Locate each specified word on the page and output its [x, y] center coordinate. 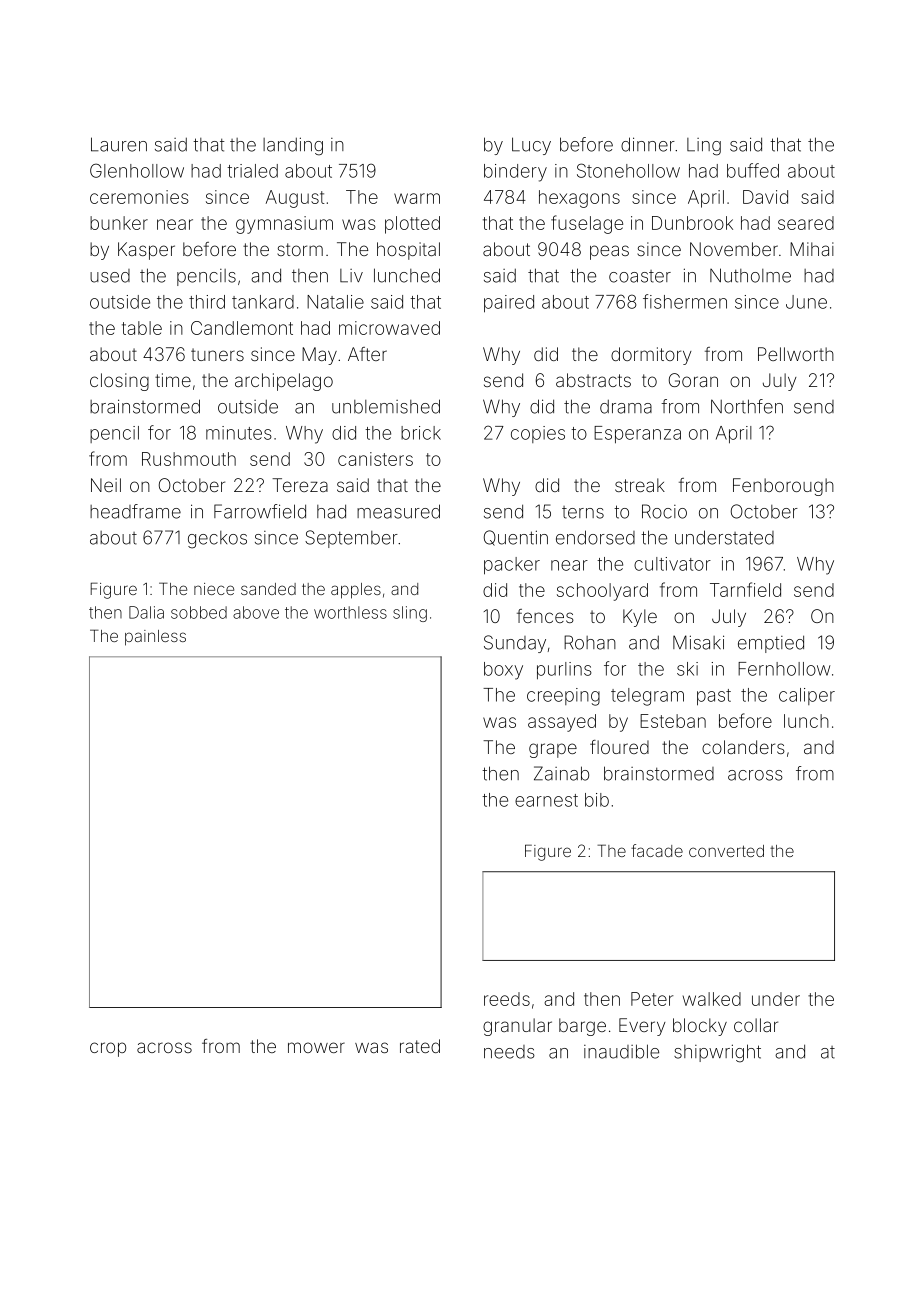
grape [553, 750]
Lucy [531, 146]
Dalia [146, 612]
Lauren [119, 144]
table [142, 328]
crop [108, 1049]
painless [155, 638]
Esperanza [637, 435]
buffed [753, 170]
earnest [546, 800]
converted [726, 851]
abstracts [593, 380]
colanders [743, 747]
